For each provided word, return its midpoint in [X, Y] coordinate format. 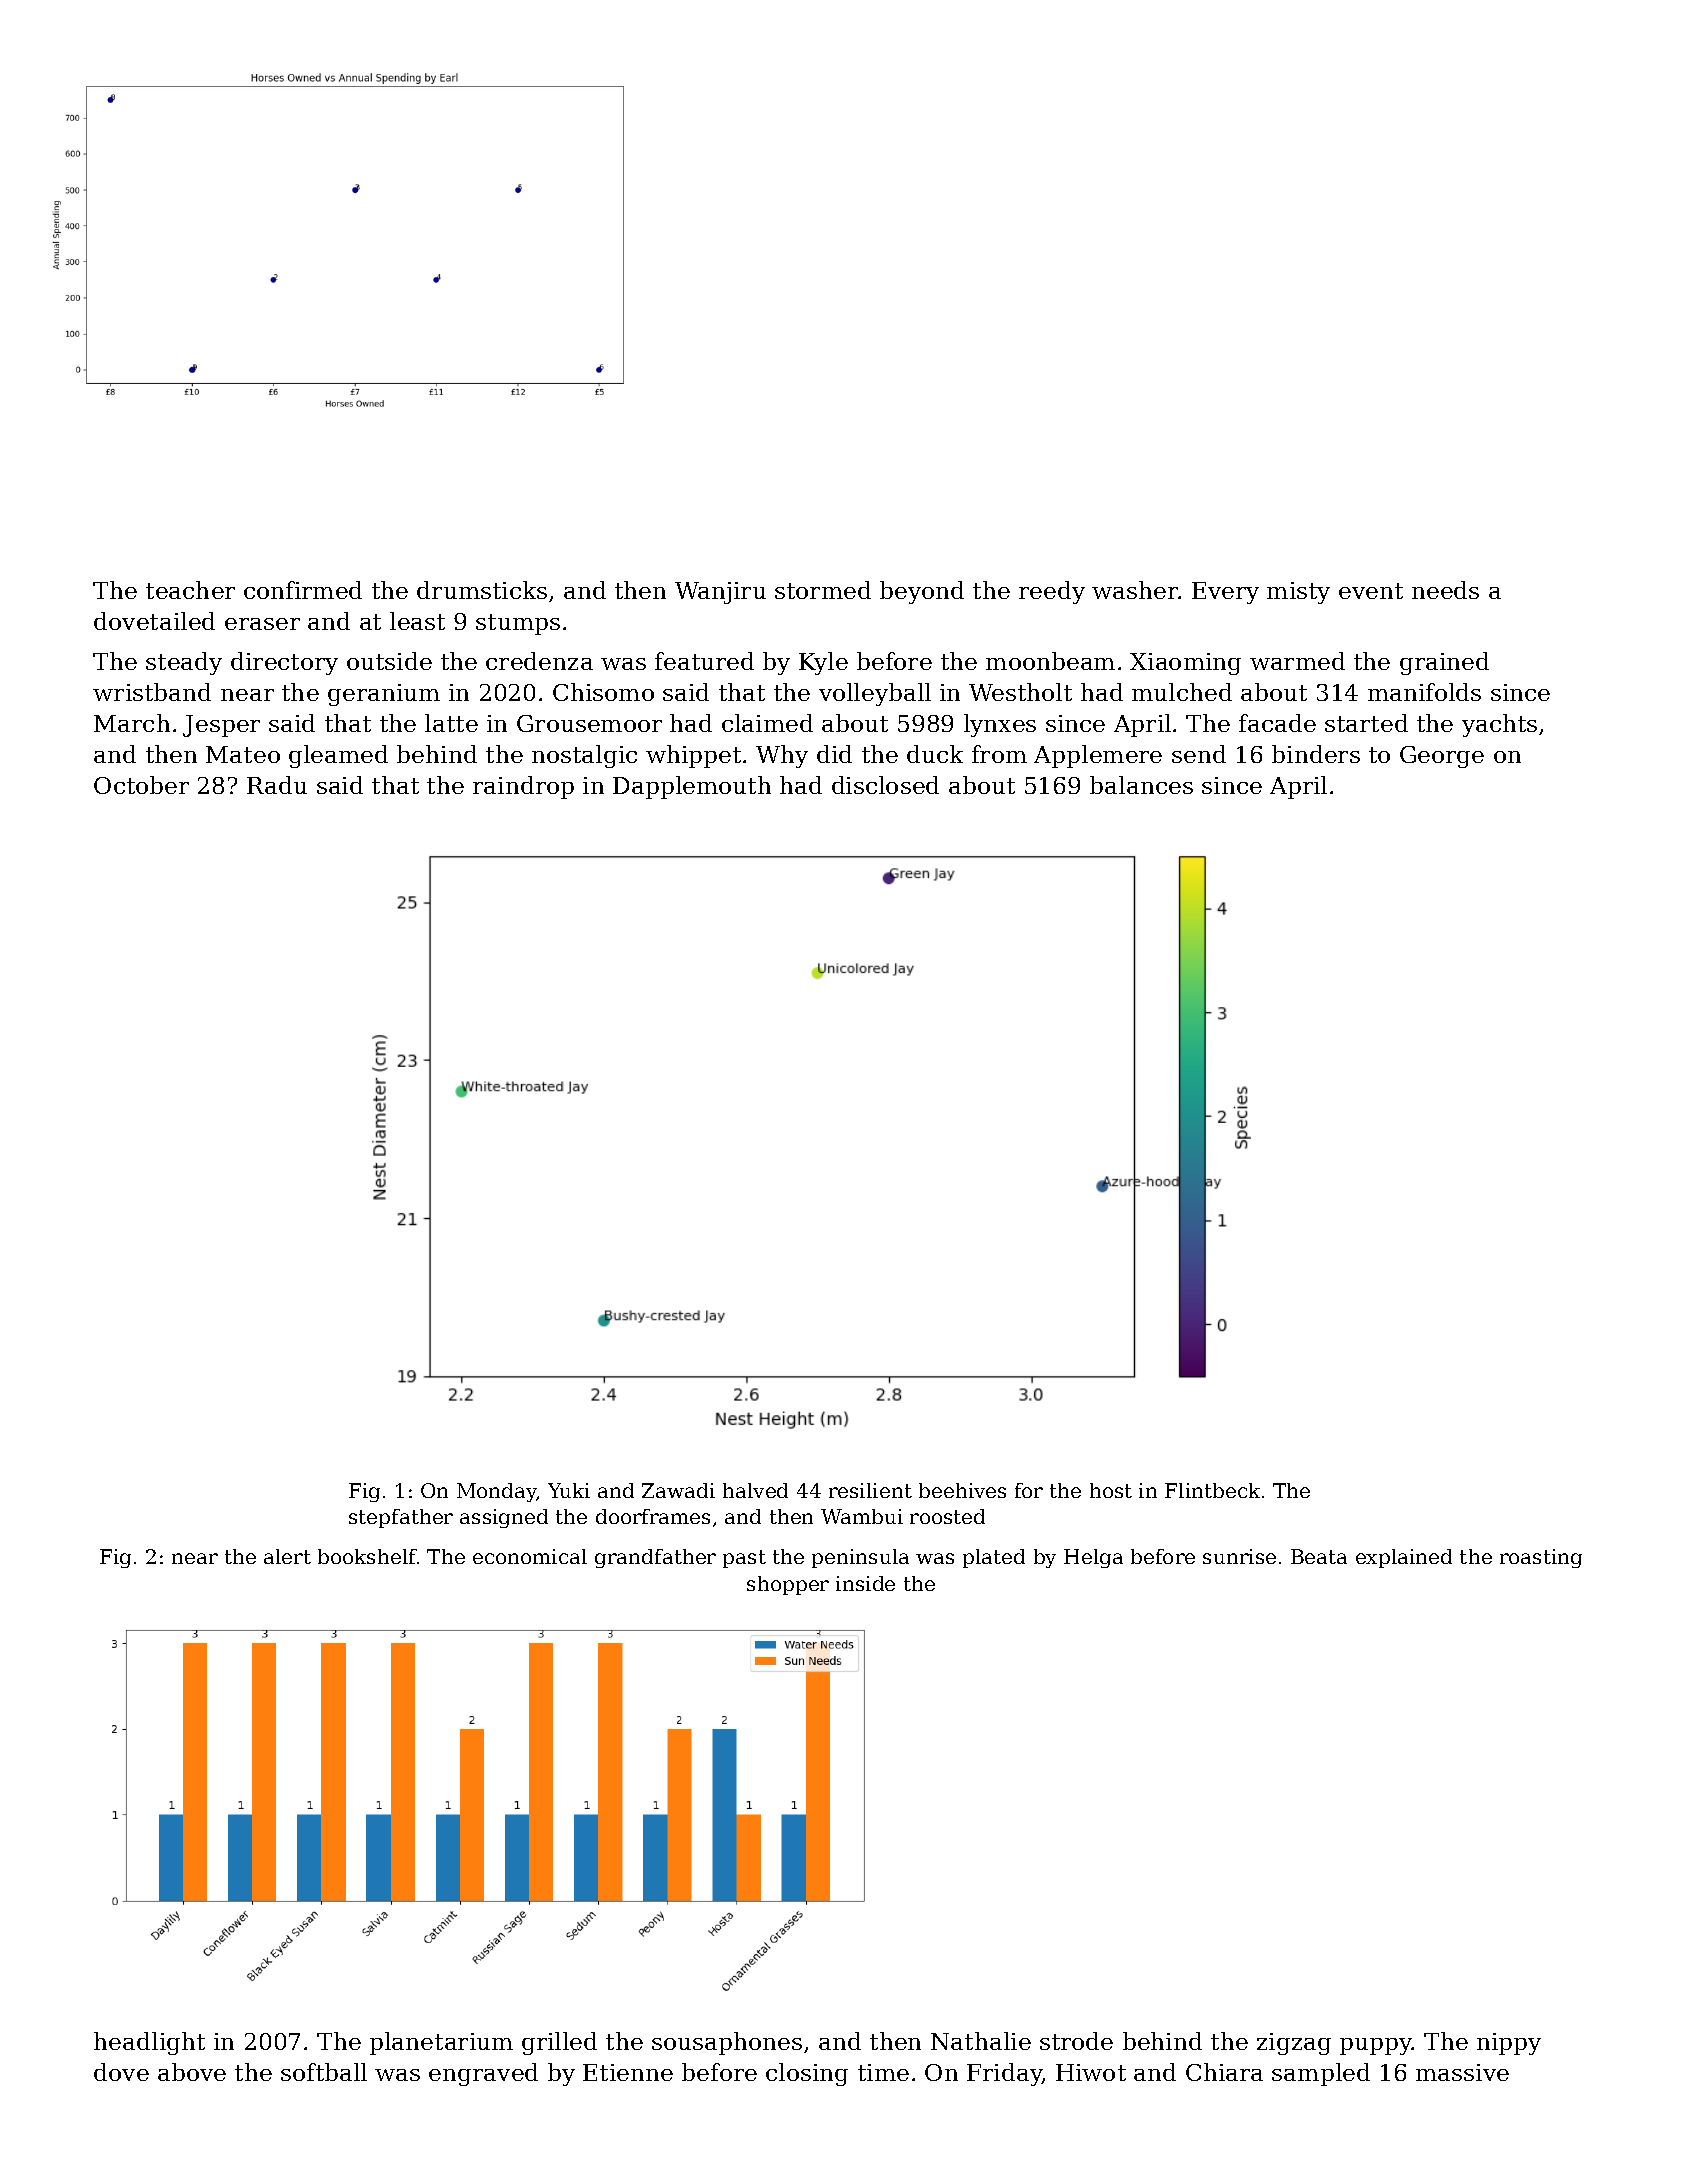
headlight [149, 2043]
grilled [559, 2043]
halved [755, 1490]
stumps [518, 624]
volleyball [875, 694]
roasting [1541, 1558]
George [1442, 757]
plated [994, 1558]
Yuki [569, 1490]
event [1371, 591]
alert [287, 1556]
